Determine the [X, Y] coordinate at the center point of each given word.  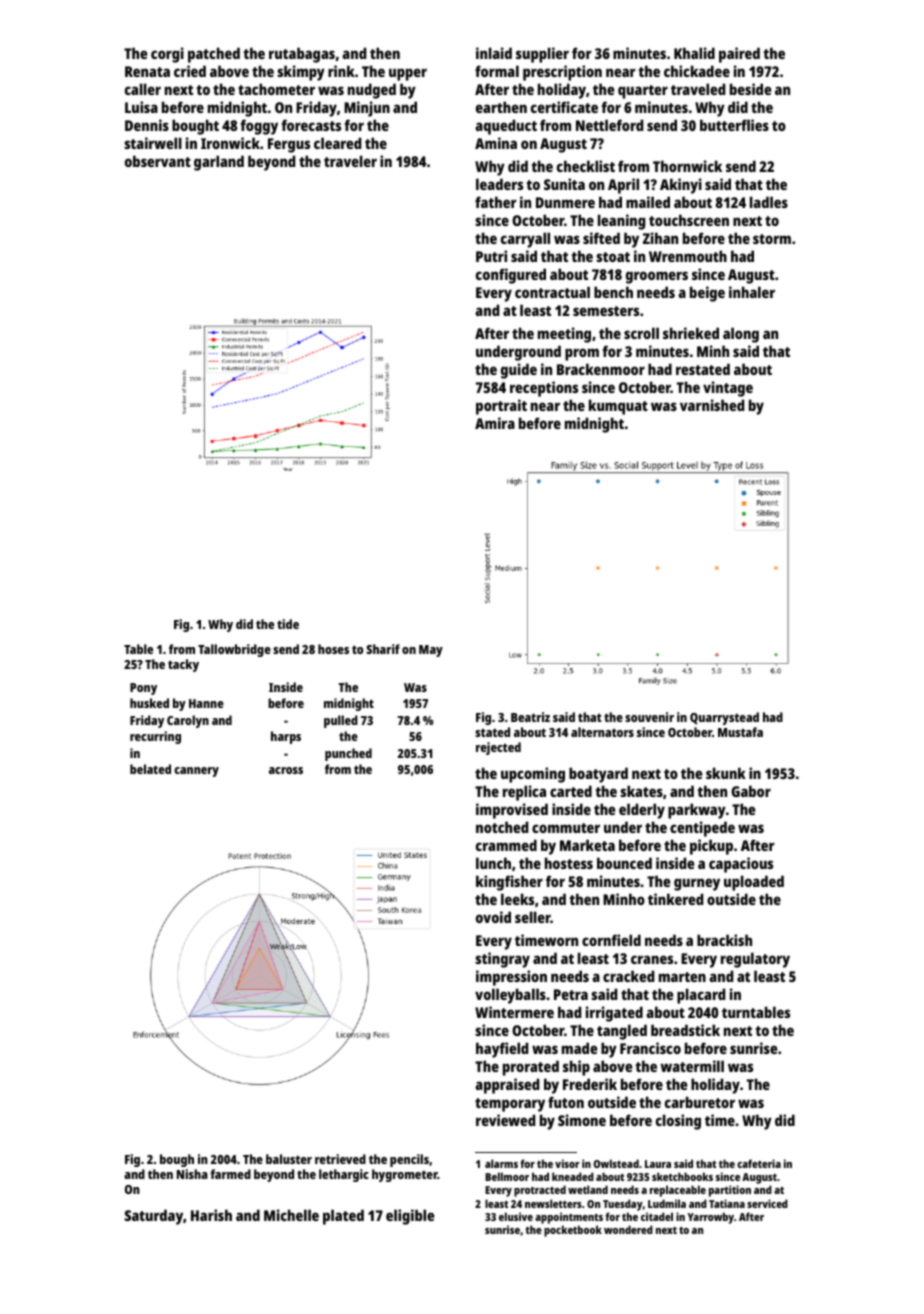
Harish [211, 1215]
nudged [372, 91]
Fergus [289, 145]
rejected [498, 748]
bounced [624, 863]
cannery [196, 772]
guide [519, 371]
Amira [495, 423]
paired [739, 55]
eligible [410, 1217]
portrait [501, 407]
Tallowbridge [234, 650]
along [741, 335]
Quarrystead [724, 718]
